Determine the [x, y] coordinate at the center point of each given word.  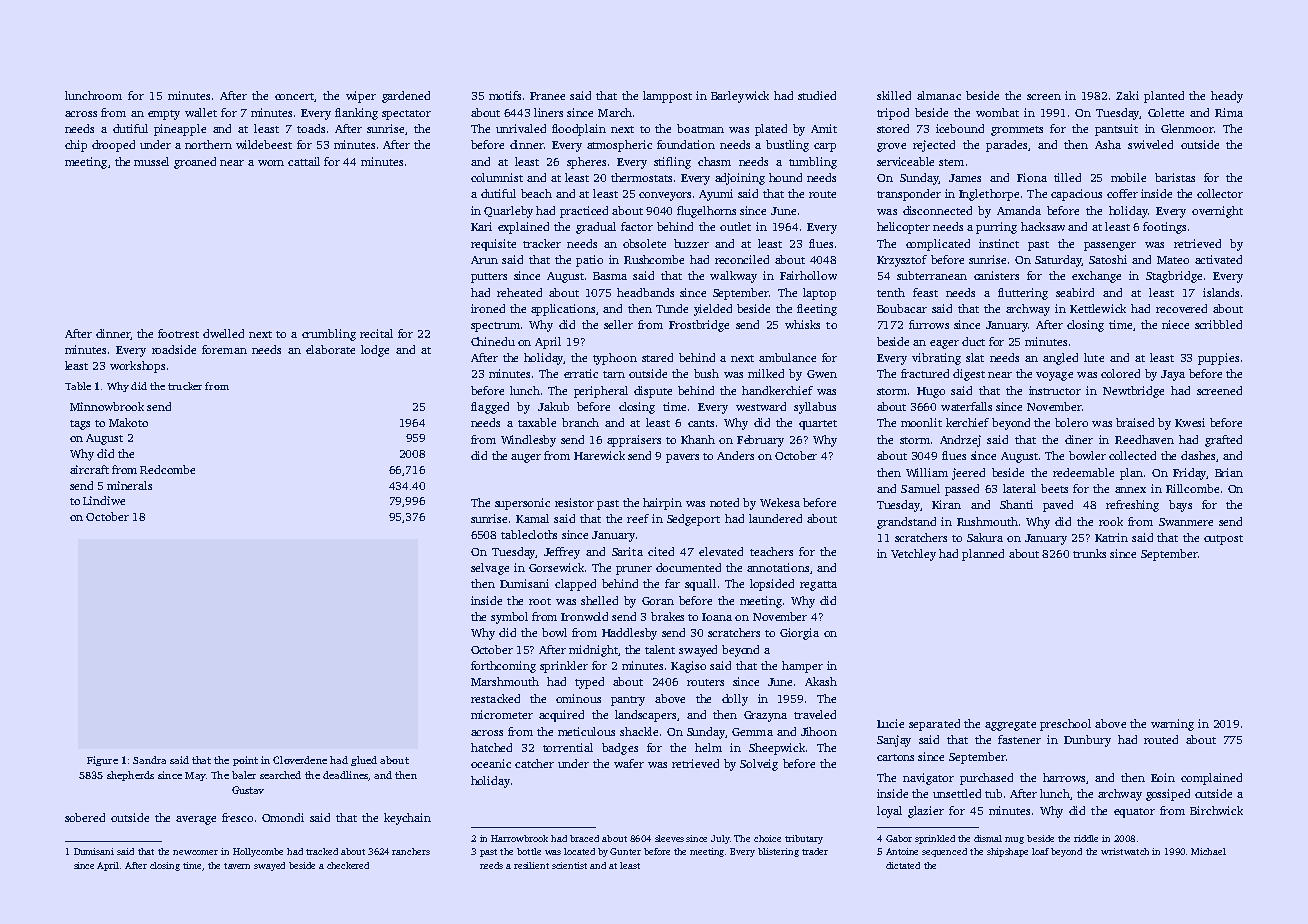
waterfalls [966, 406]
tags [80, 425]
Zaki [1127, 95]
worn [271, 163]
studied [817, 95]
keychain [407, 819]
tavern [237, 866]
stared [657, 357]
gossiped [1168, 795]
